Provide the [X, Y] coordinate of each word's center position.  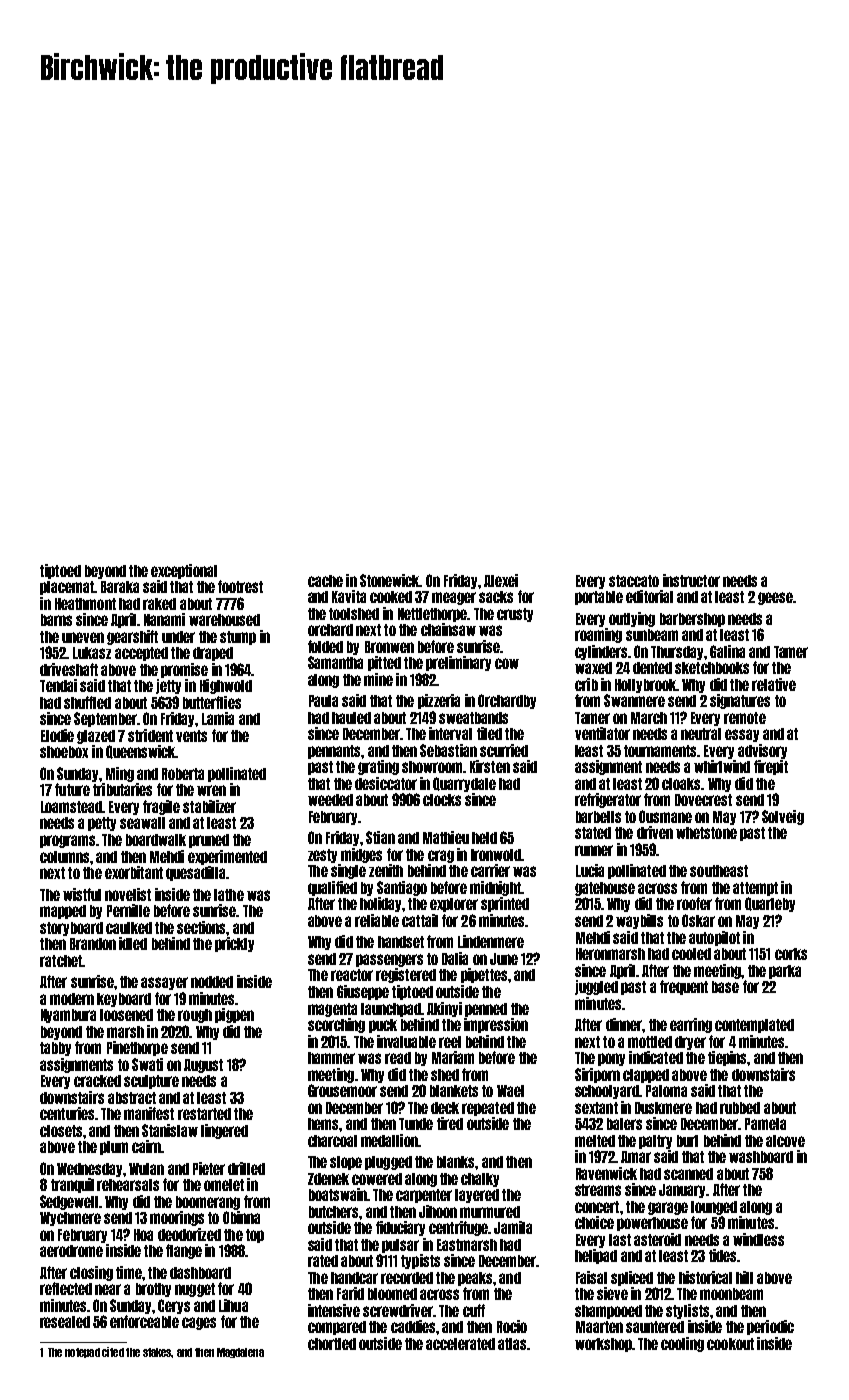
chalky [480, 1180]
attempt [755, 889]
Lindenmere [491, 941]
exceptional [184, 571]
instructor [691, 580]
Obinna [241, 1217]
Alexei [501, 580]
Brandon [93, 944]
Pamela [765, 1124]
